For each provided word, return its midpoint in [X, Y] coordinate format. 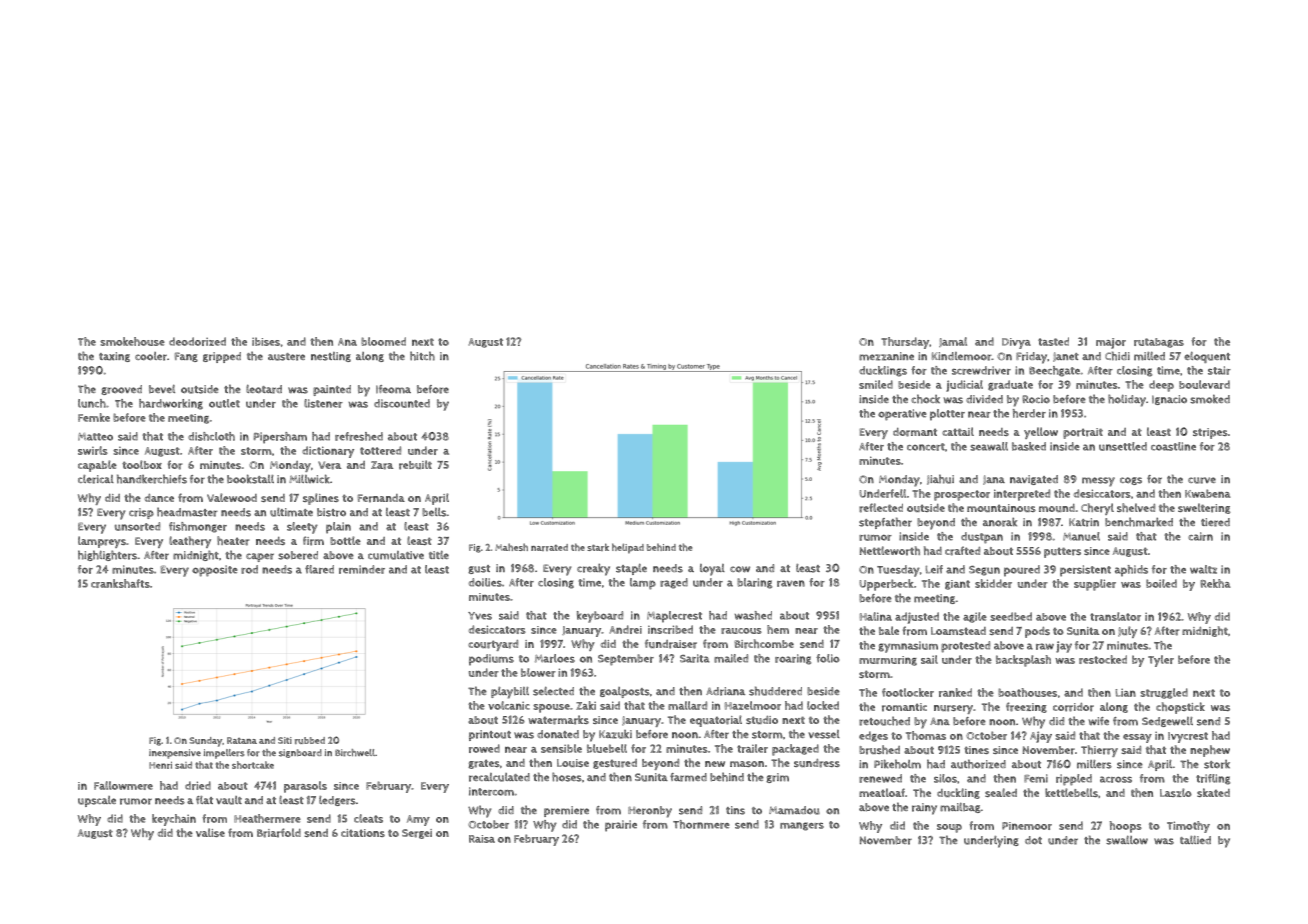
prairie [621, 826]
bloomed [383, 341]
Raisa [482, 839]
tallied [1195, 839]
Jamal [953, 342]
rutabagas [1159, 343]
